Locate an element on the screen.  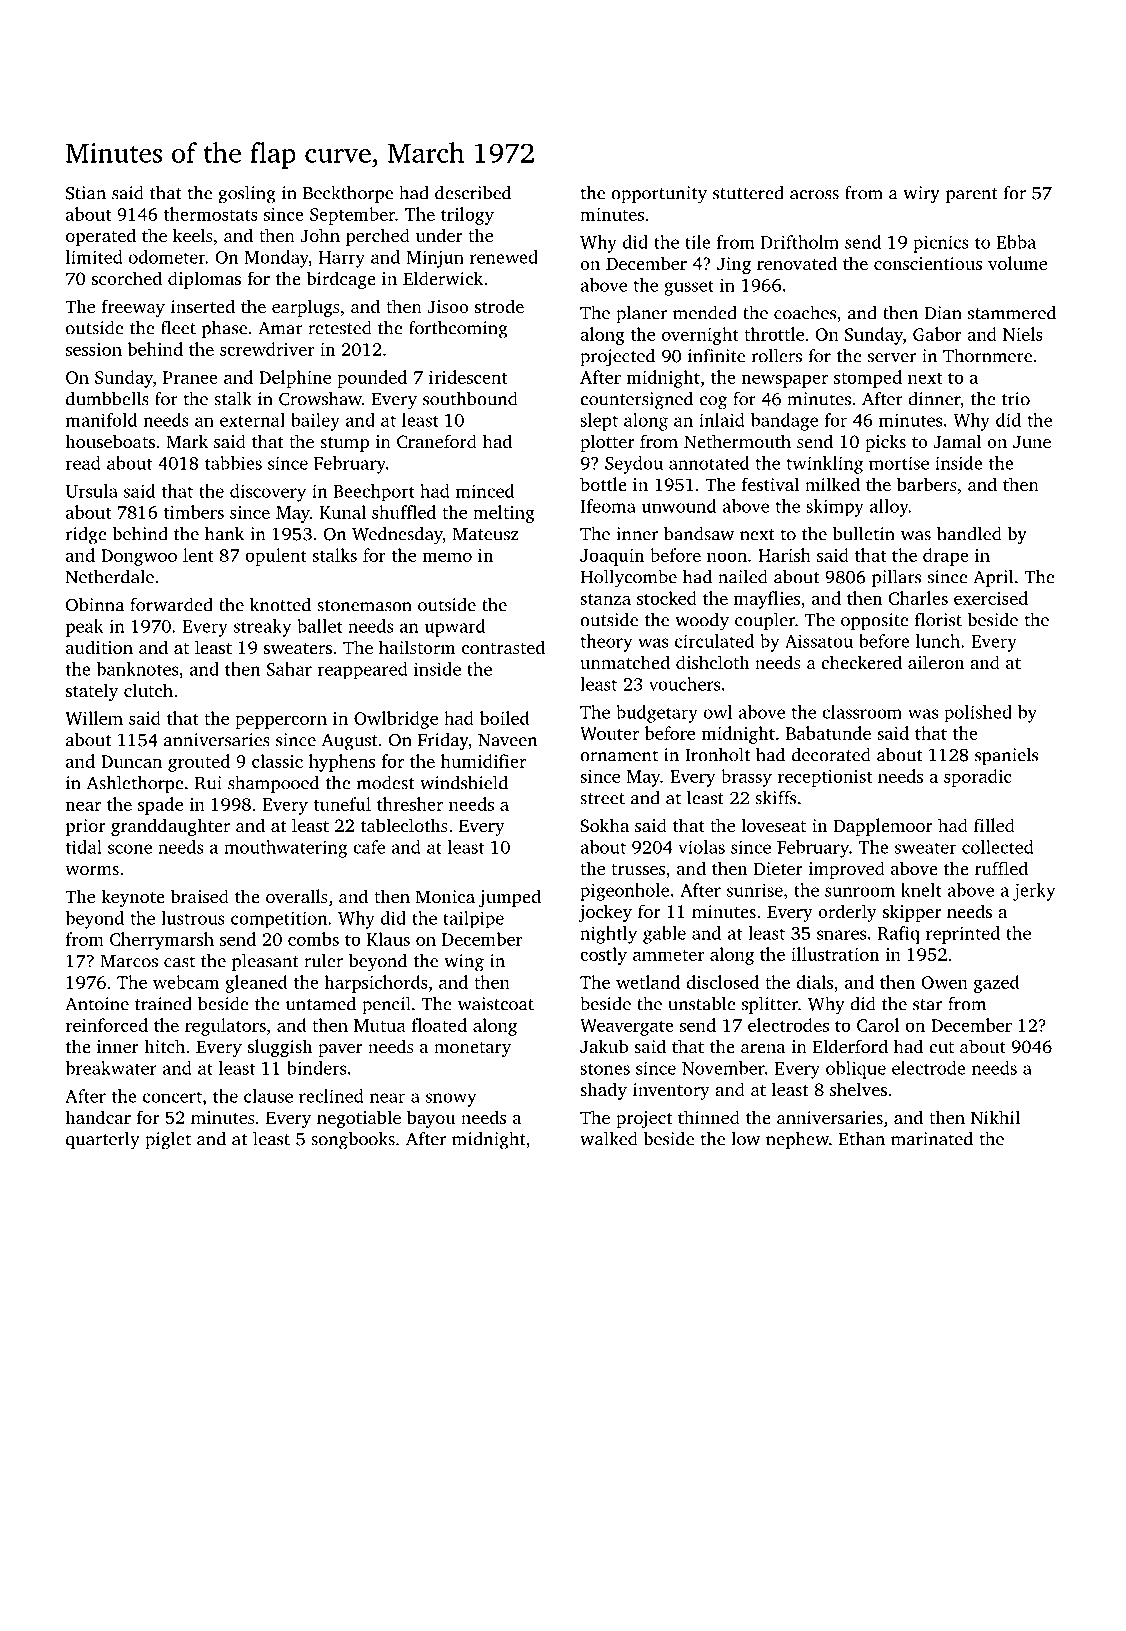
Aissatou is located at coordinates (819, 641).
